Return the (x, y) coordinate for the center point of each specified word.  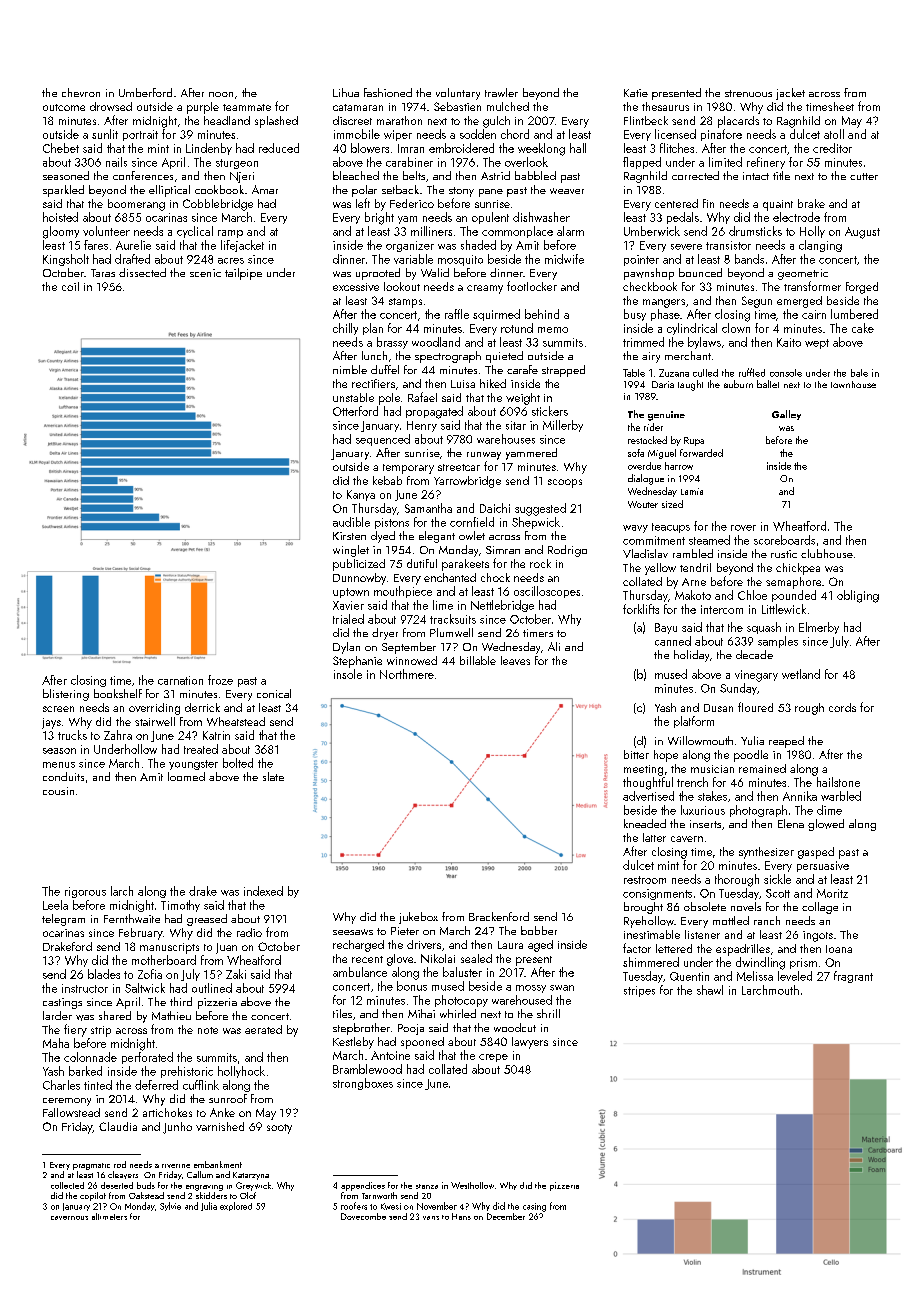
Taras (103, 273)
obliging (858, 596)
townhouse (853, 384)
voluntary (458, 94)
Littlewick (784, 609)
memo (553, 330)
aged (540, 946)
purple (203, 108)
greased (207, 920)
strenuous (748, 93)
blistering (66, 695)
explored (236, 1206)
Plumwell (451, 632)
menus (59, 765)
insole (348, 674)
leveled (795, 976)
